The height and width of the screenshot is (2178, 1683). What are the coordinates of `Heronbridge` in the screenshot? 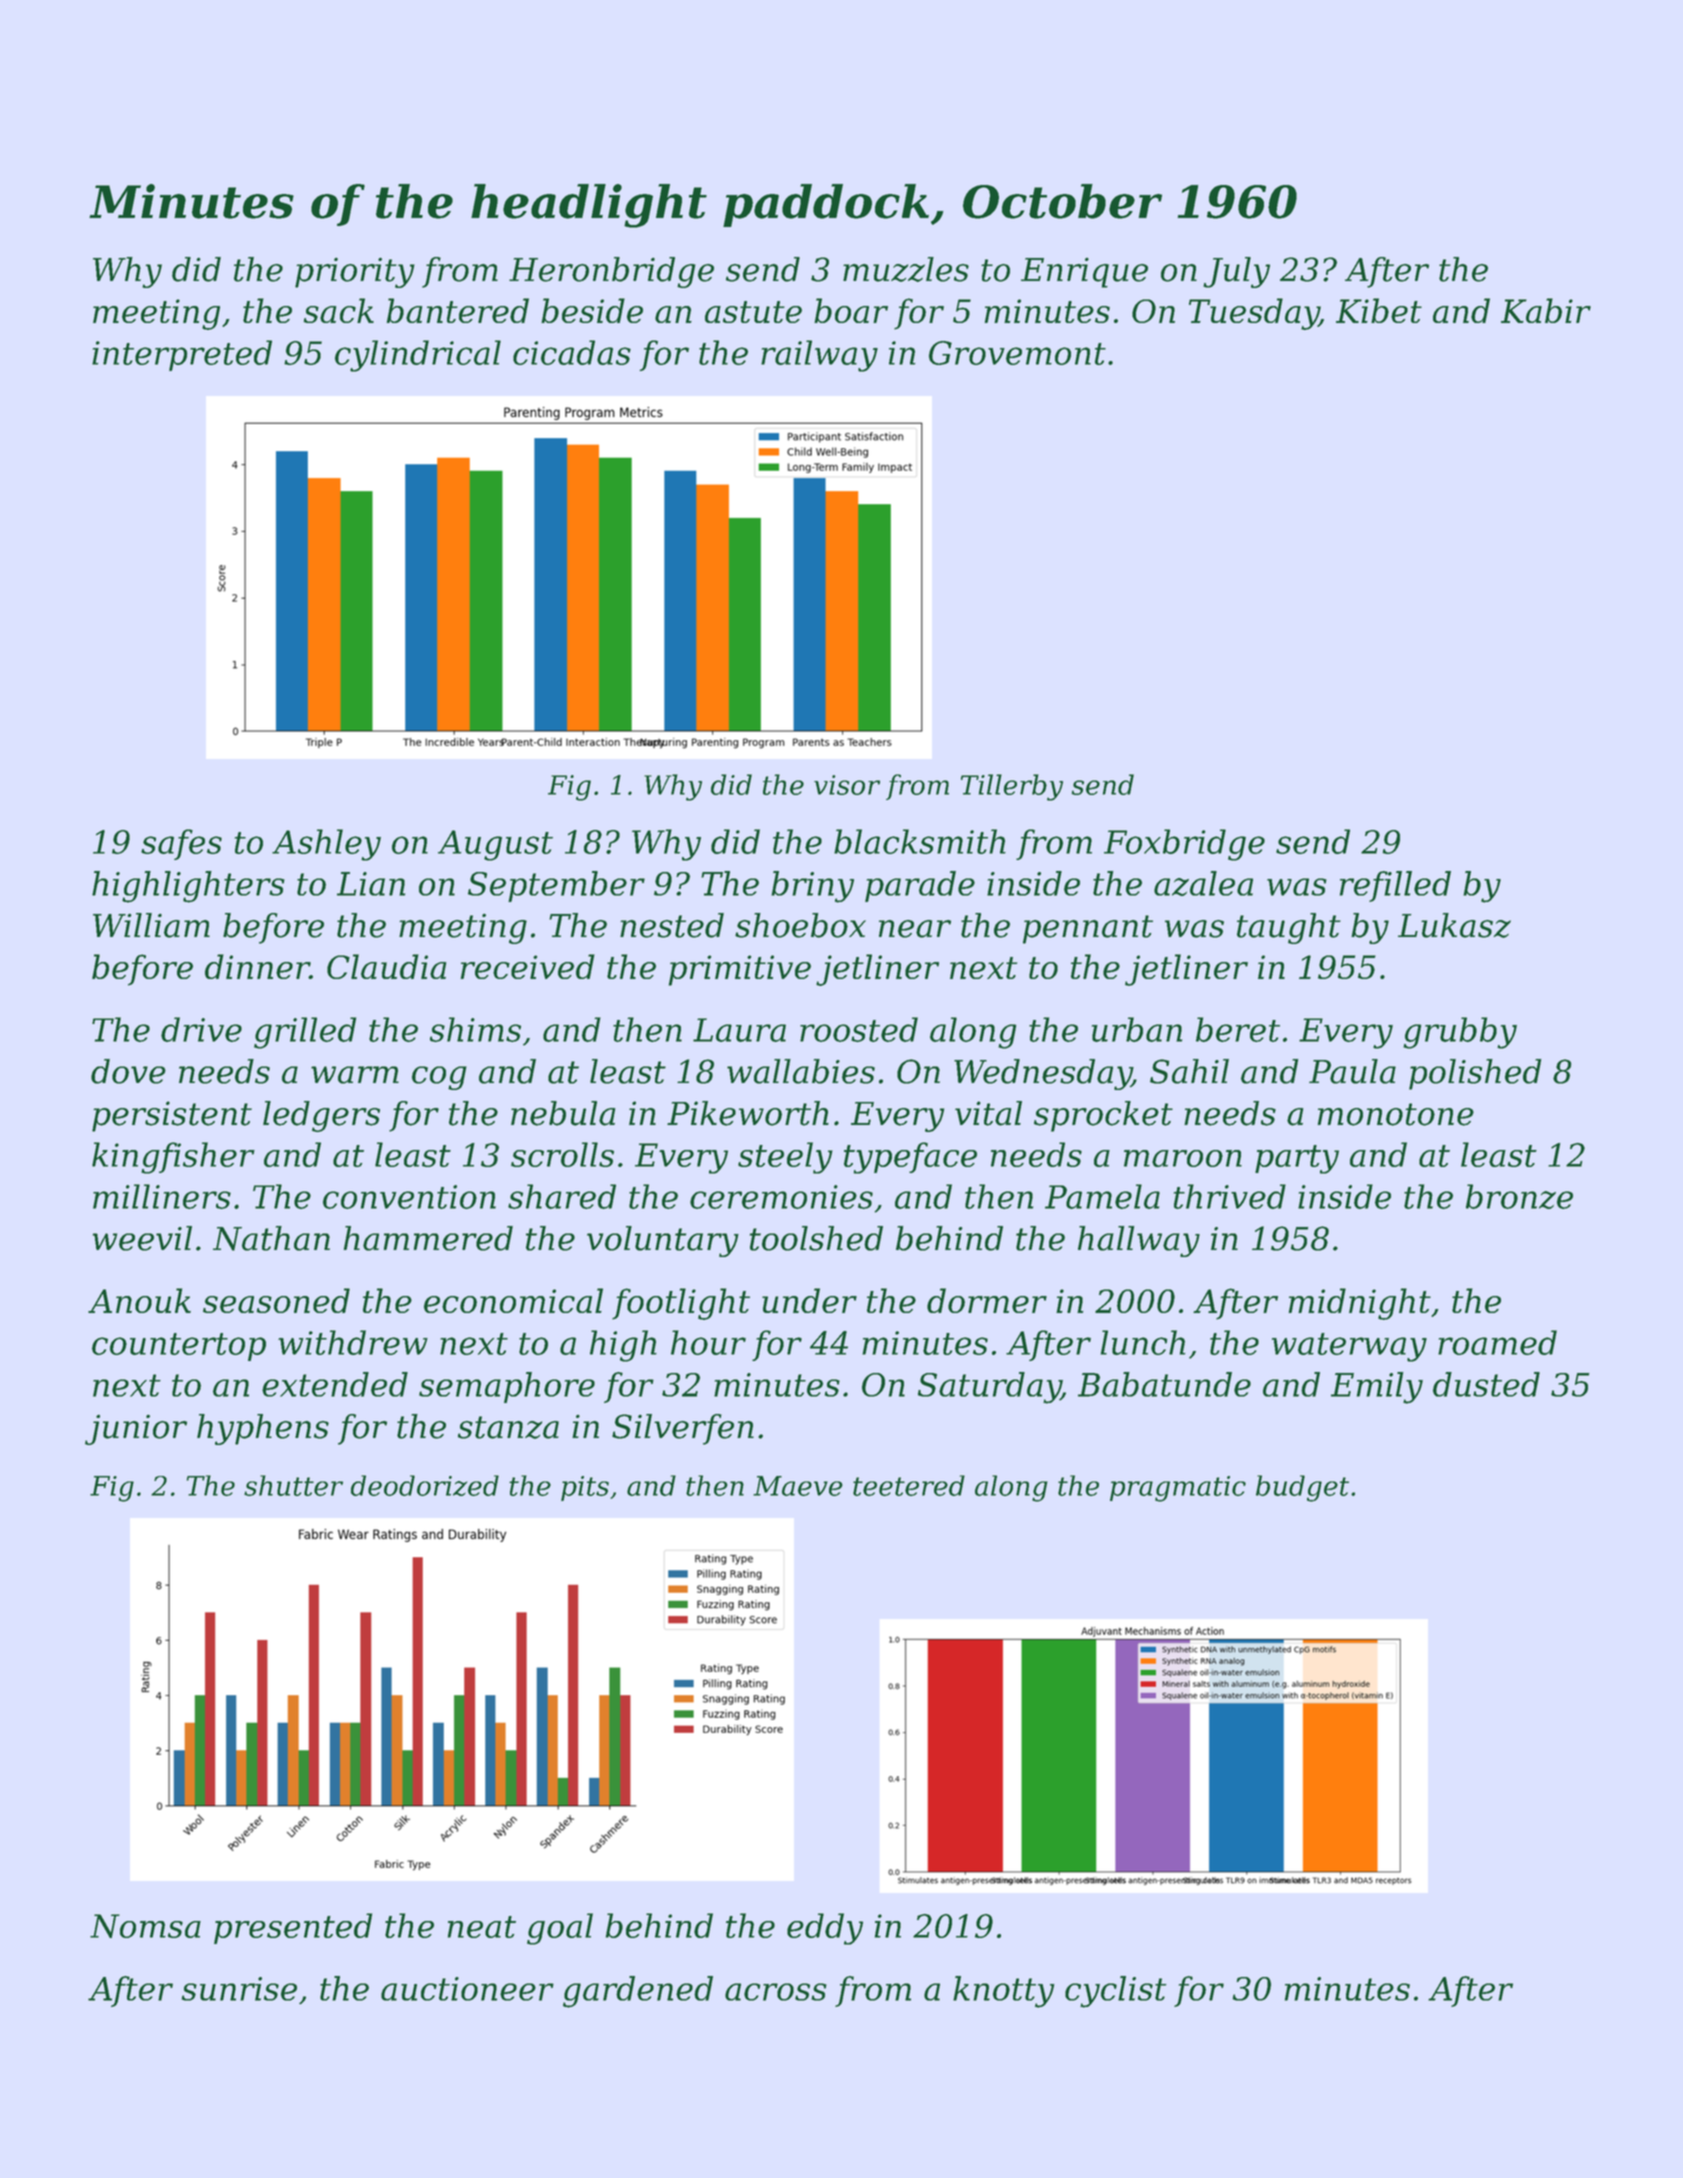 It's located at (611, 272).
